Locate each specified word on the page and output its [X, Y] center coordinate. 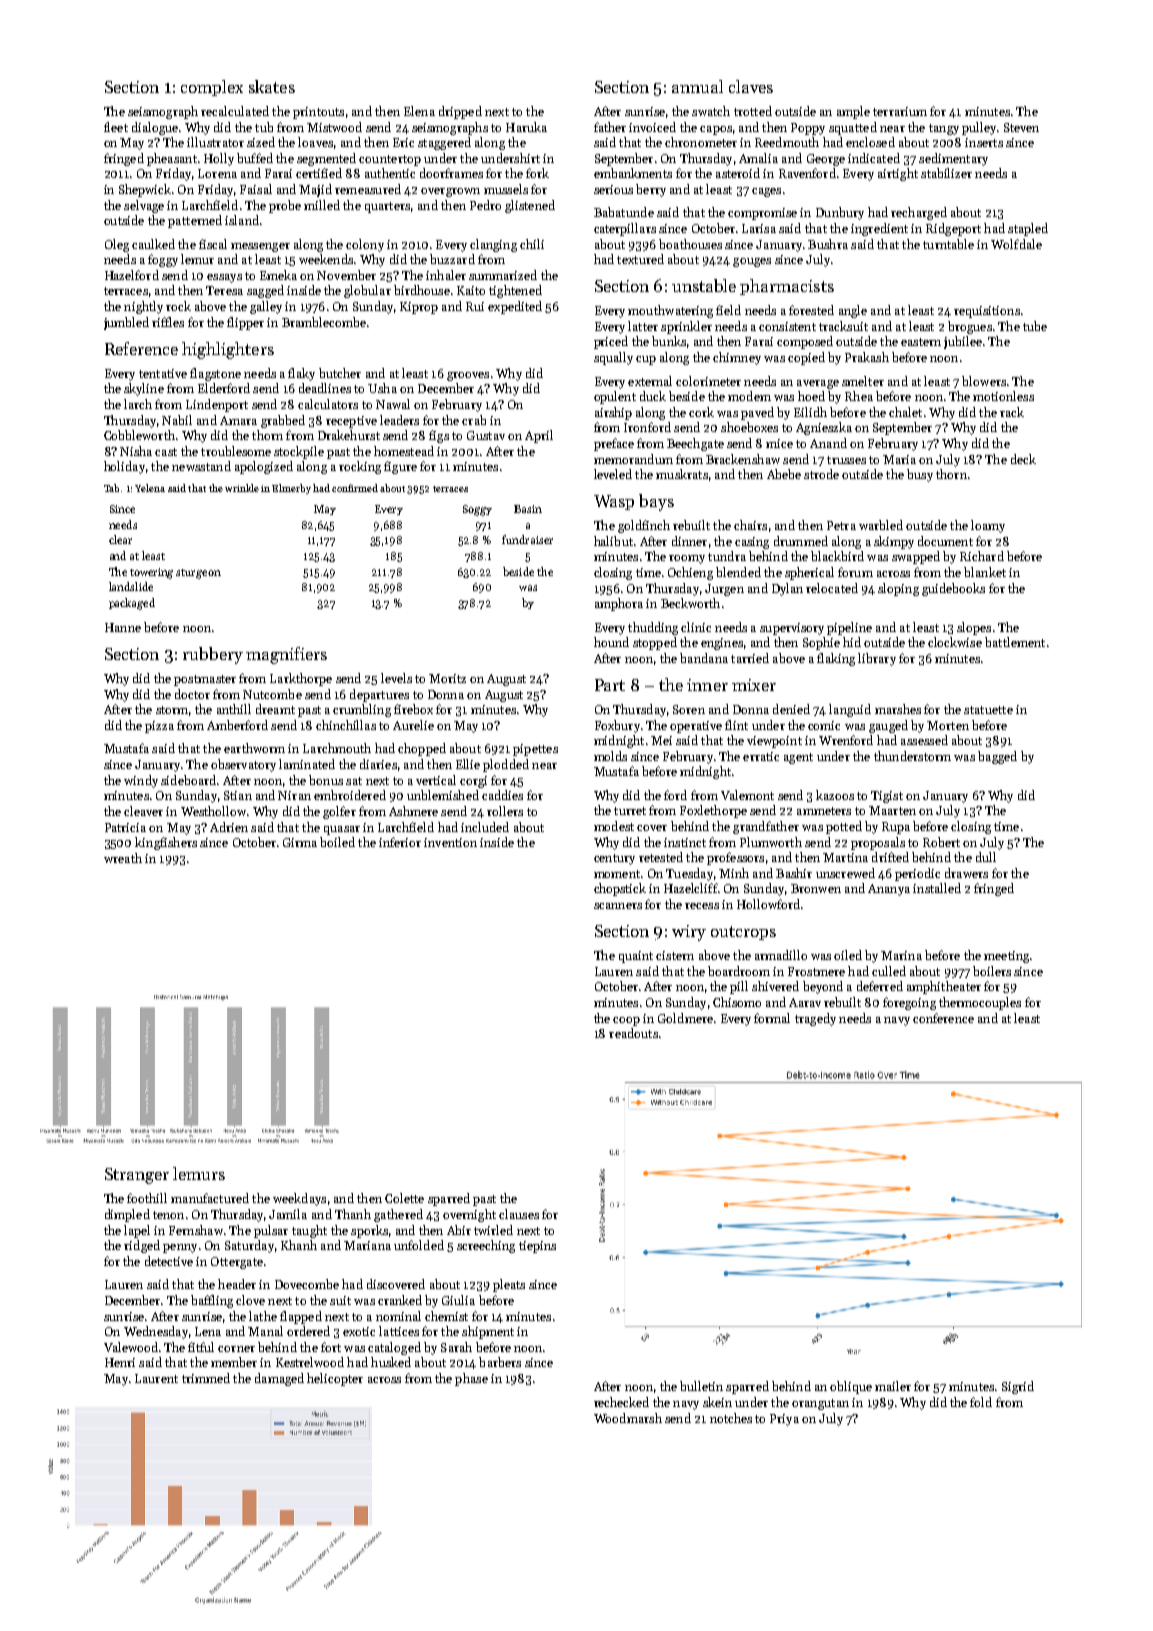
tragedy [815, 1019]
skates [272, 86]
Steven [1021, 127]
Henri [120, 1362]
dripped [460, 112]
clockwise [955, 642]
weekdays [299, 1199]
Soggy [477, 510]
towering [151, 573]
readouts [633, 1033]
